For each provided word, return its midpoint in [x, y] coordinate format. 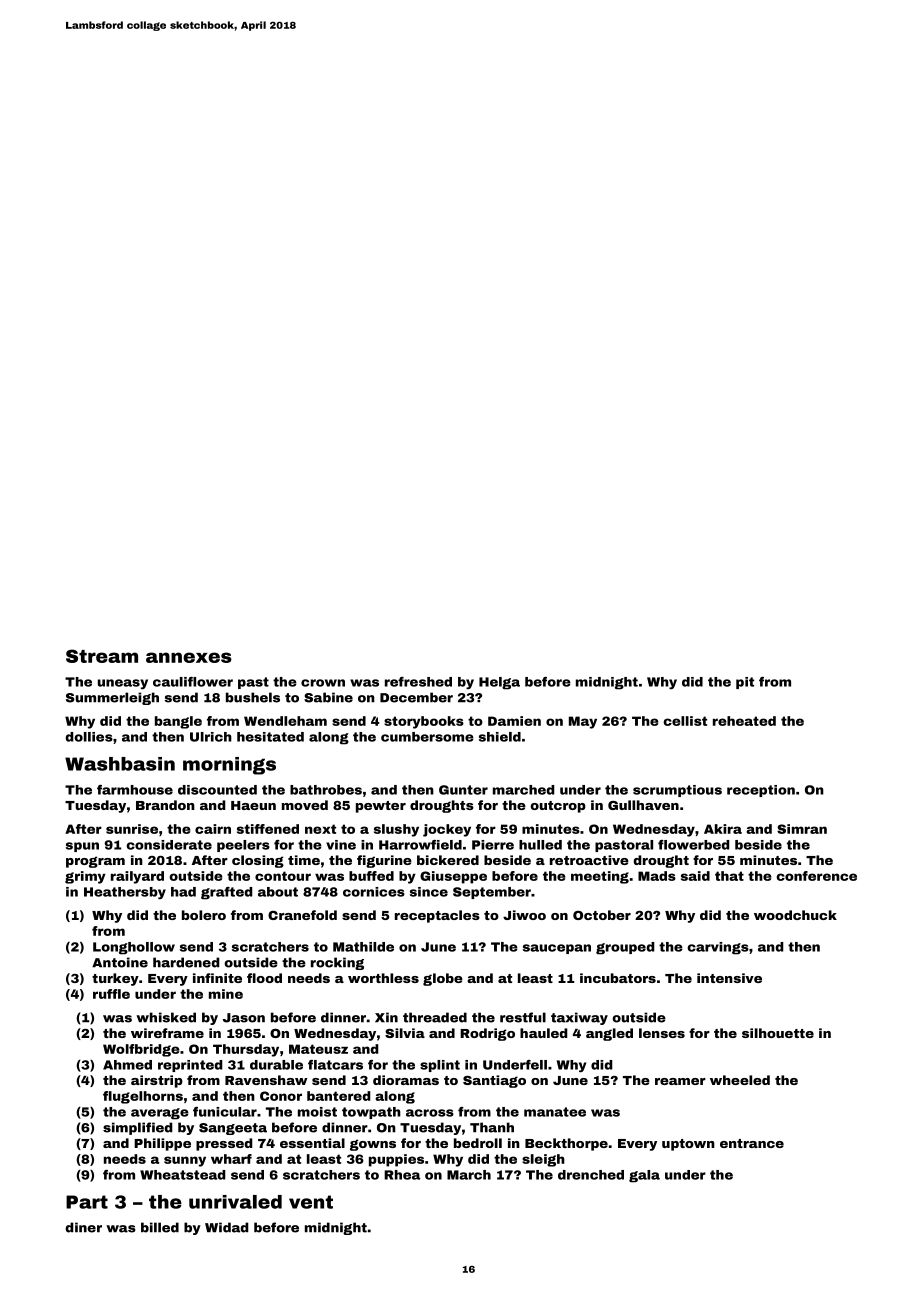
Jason [244, 1018]
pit [745, 683]
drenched [591, 1175]
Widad [226, 1227]
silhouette [778, 1033]
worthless [383, 978]
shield [500, 737]
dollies [89, 737]
